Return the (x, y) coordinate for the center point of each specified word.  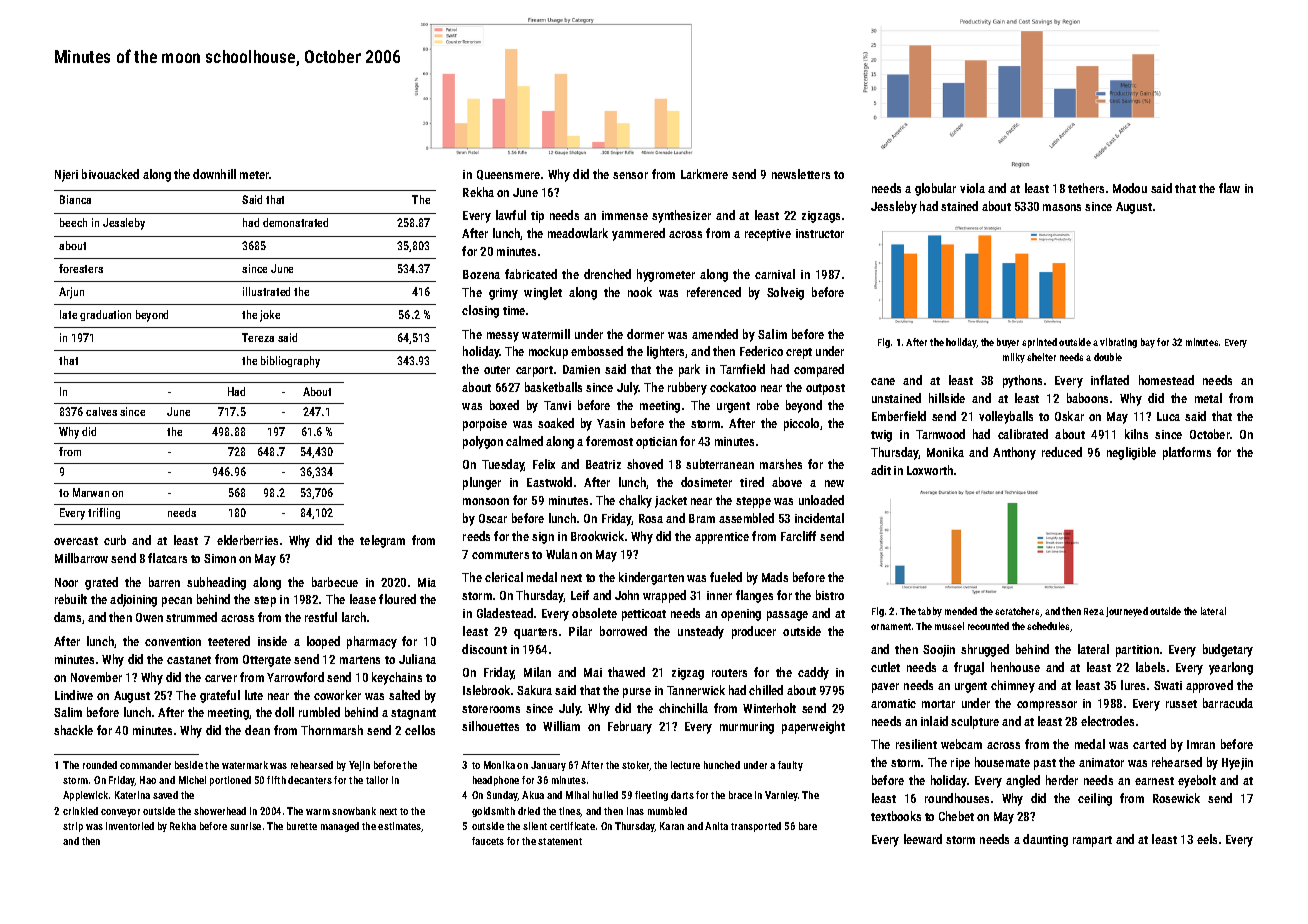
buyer (1008, 343)
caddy (813, 673)
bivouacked (110, 174)
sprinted (1039, 343)
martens (360, 660)
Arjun (71, 293)
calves (101, 411)
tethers (1086, 188)
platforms (1187, 453)
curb (115, 540)
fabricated (531, 274)
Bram (702, 518)
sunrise (245, 826)
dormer (645, 334)
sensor (630, 175)
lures (1133, 685)
